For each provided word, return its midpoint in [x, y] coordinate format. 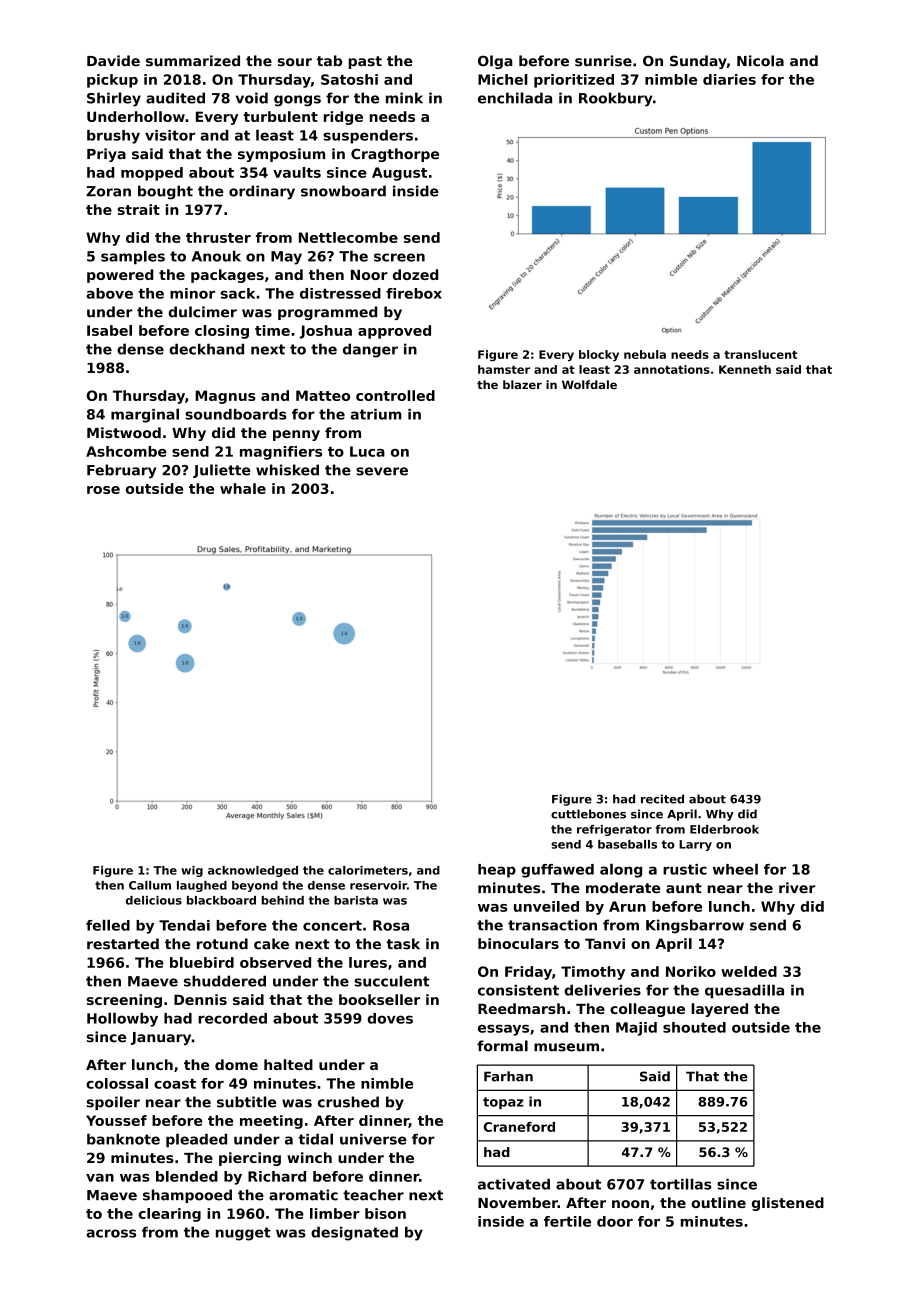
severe [382, 471]
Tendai [184, 925]
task [403, 944]
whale [243, 488]
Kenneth [745, 369]
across [111, 1233]
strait [138, 209]
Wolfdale [589, 384]
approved [394, 332]
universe [373, 1139]
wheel [735, 869]
